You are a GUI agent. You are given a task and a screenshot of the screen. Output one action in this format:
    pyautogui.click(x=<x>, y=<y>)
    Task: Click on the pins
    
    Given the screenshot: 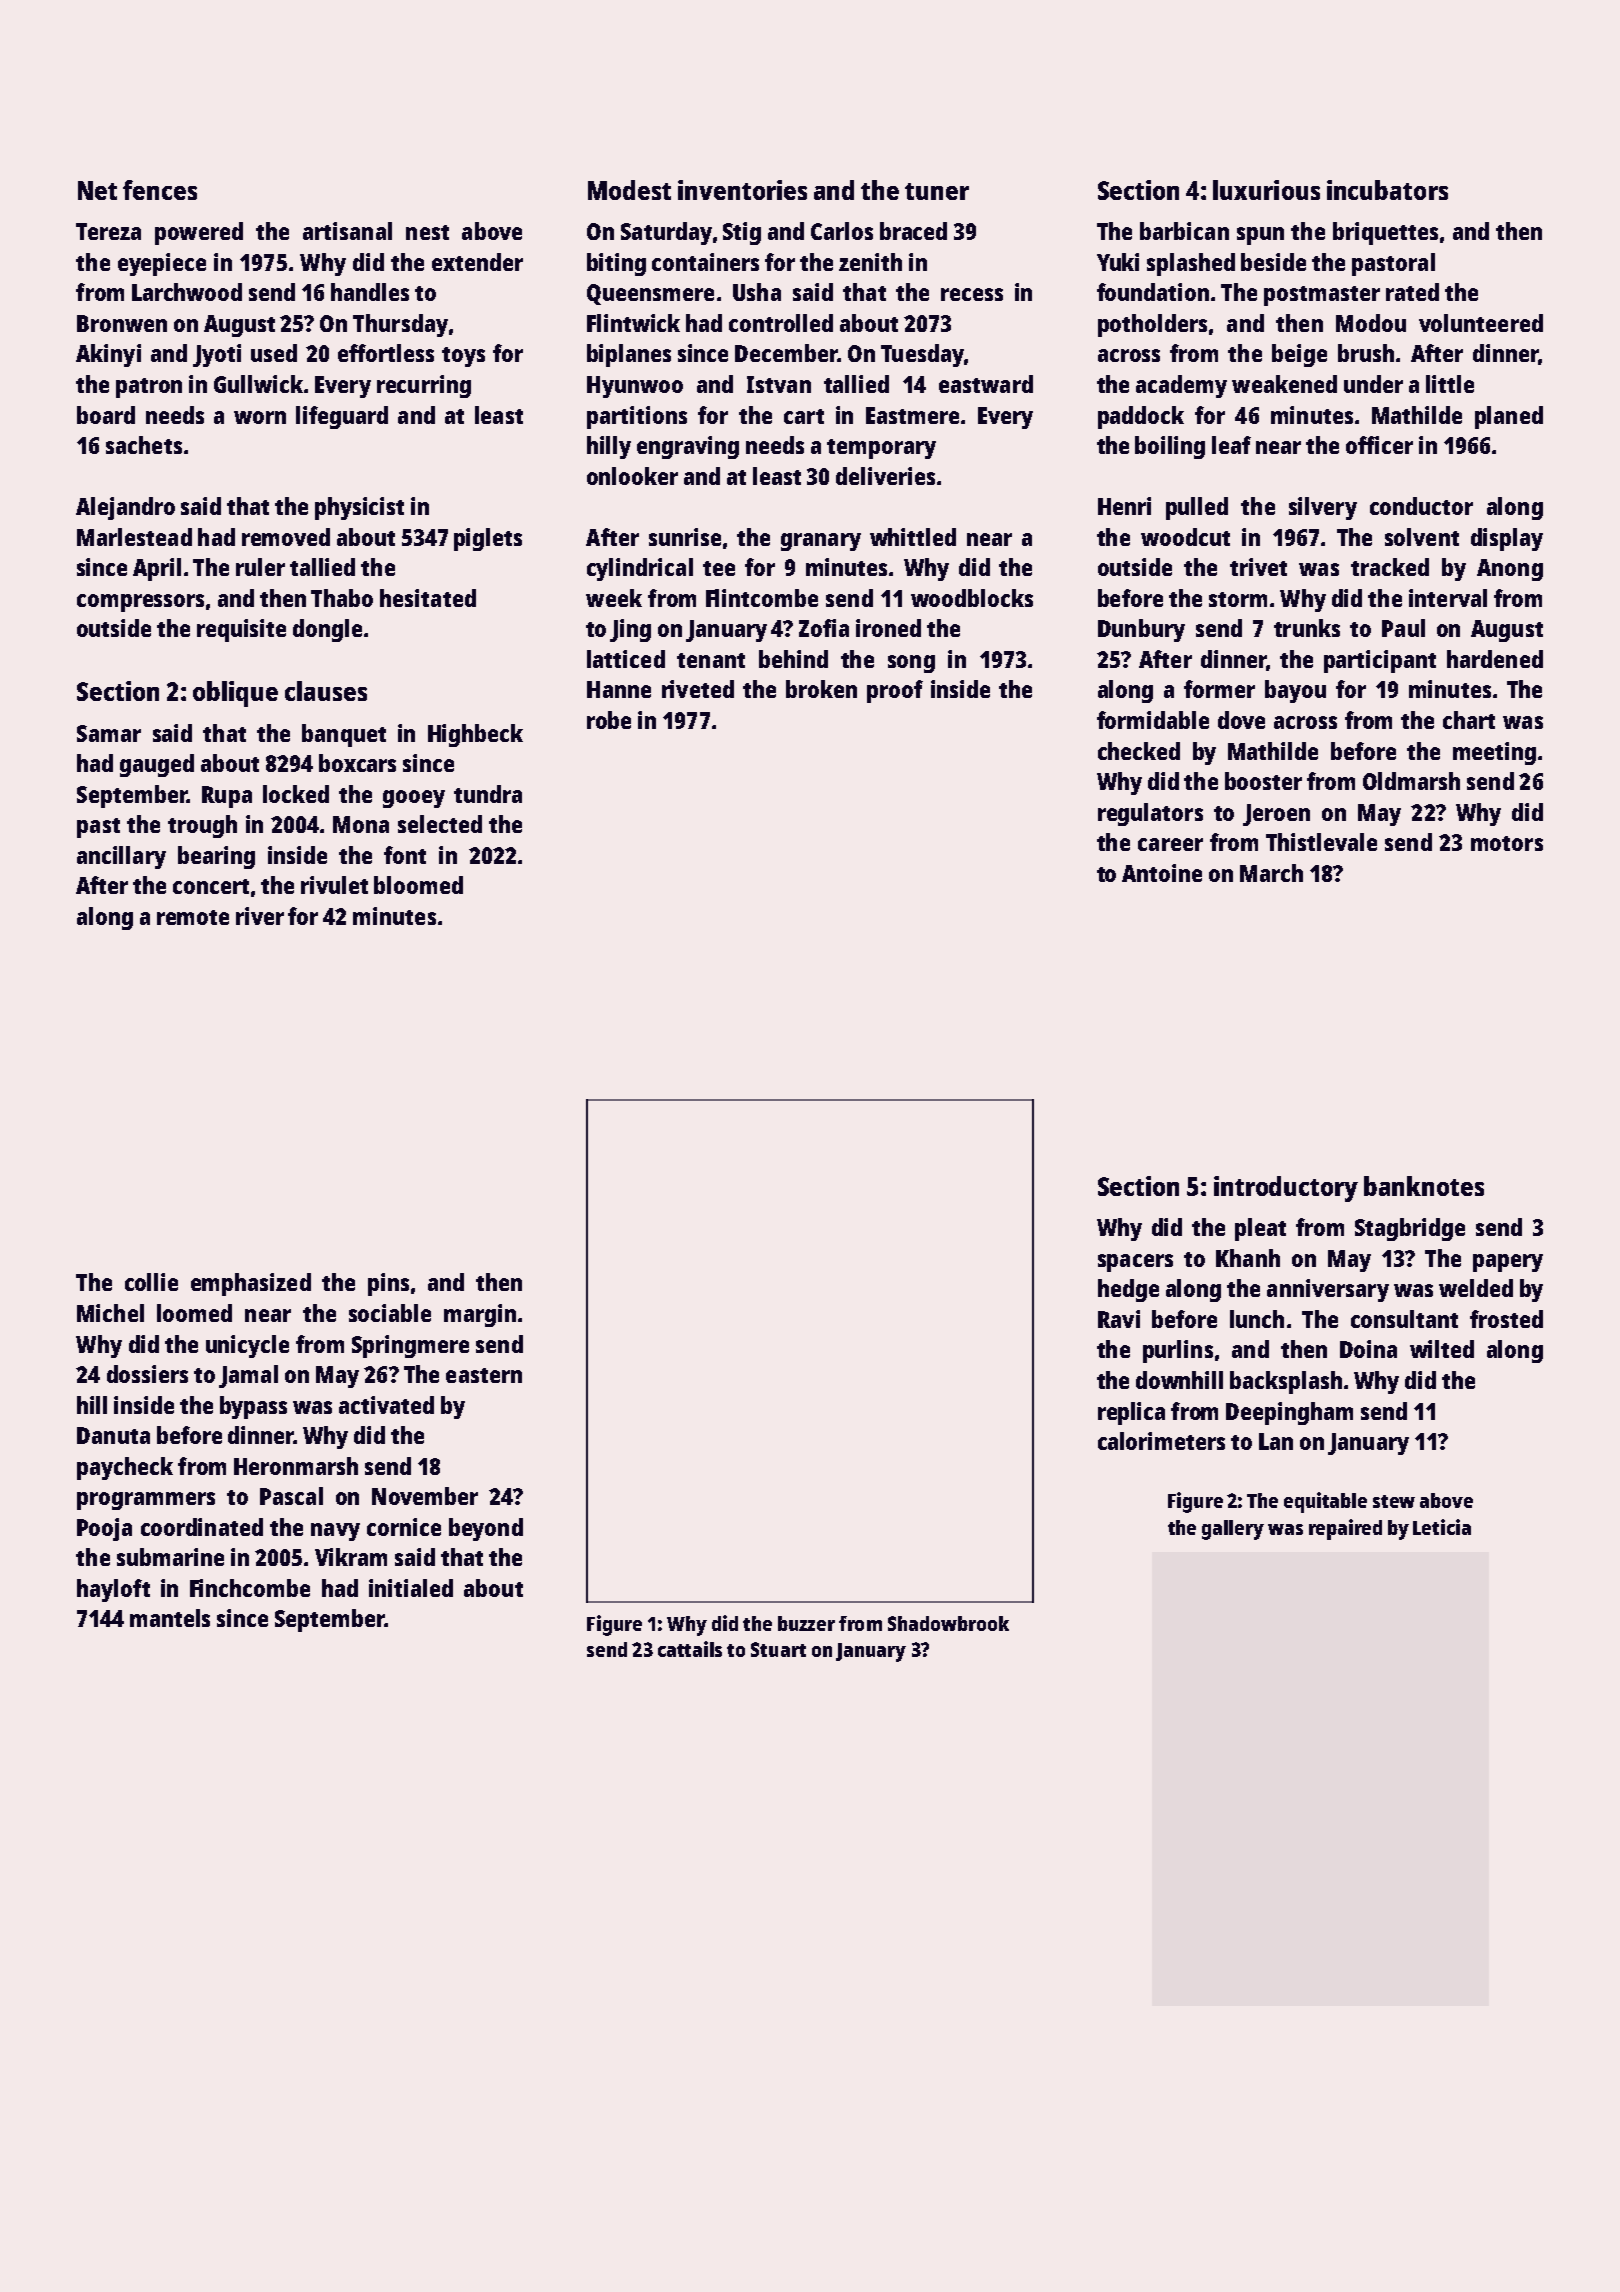 What is the action you would take?
    pyautogui.click(x=388, y=1284)
